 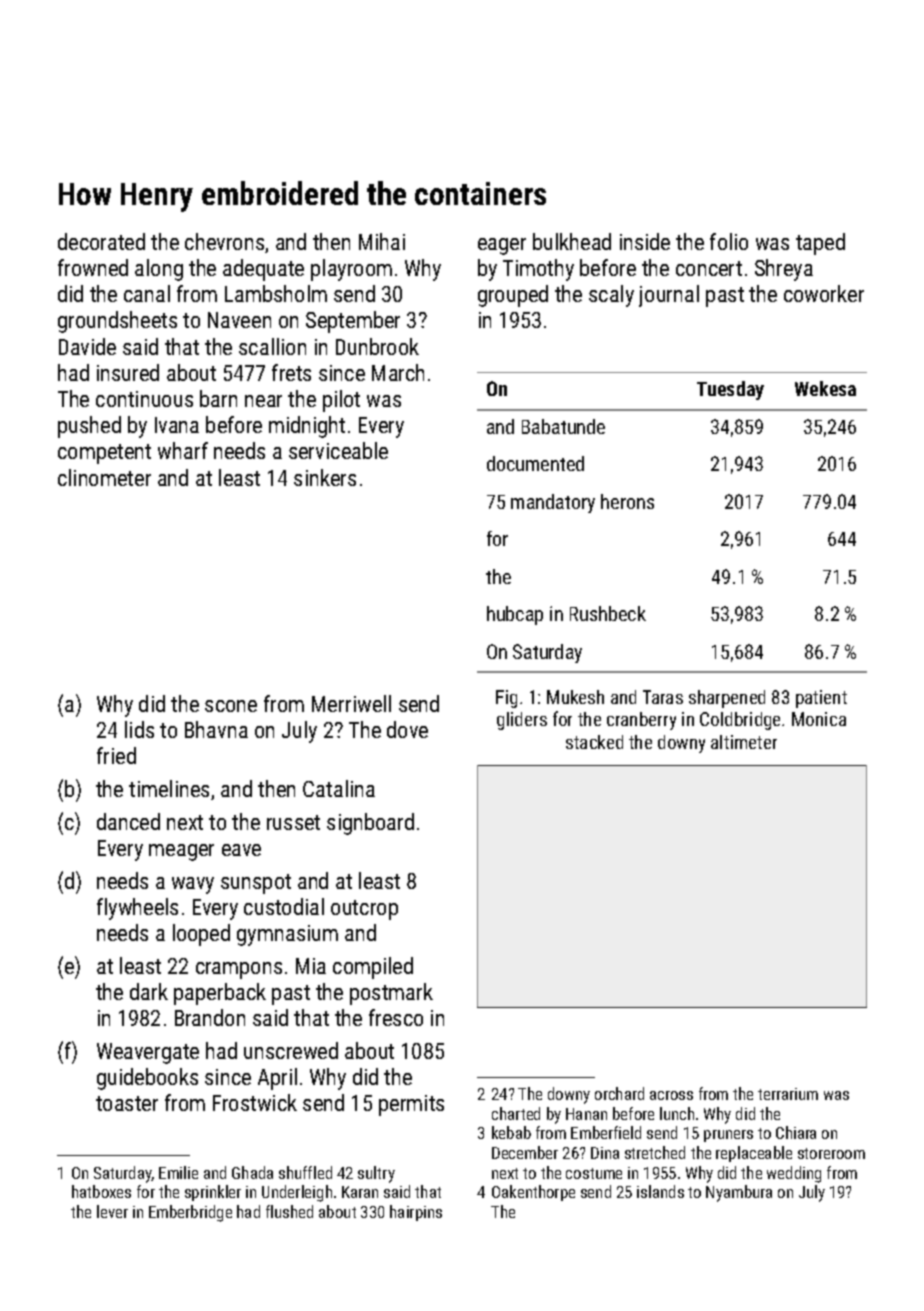 I want to click on Tuesday, so click(x=730, y=390).
